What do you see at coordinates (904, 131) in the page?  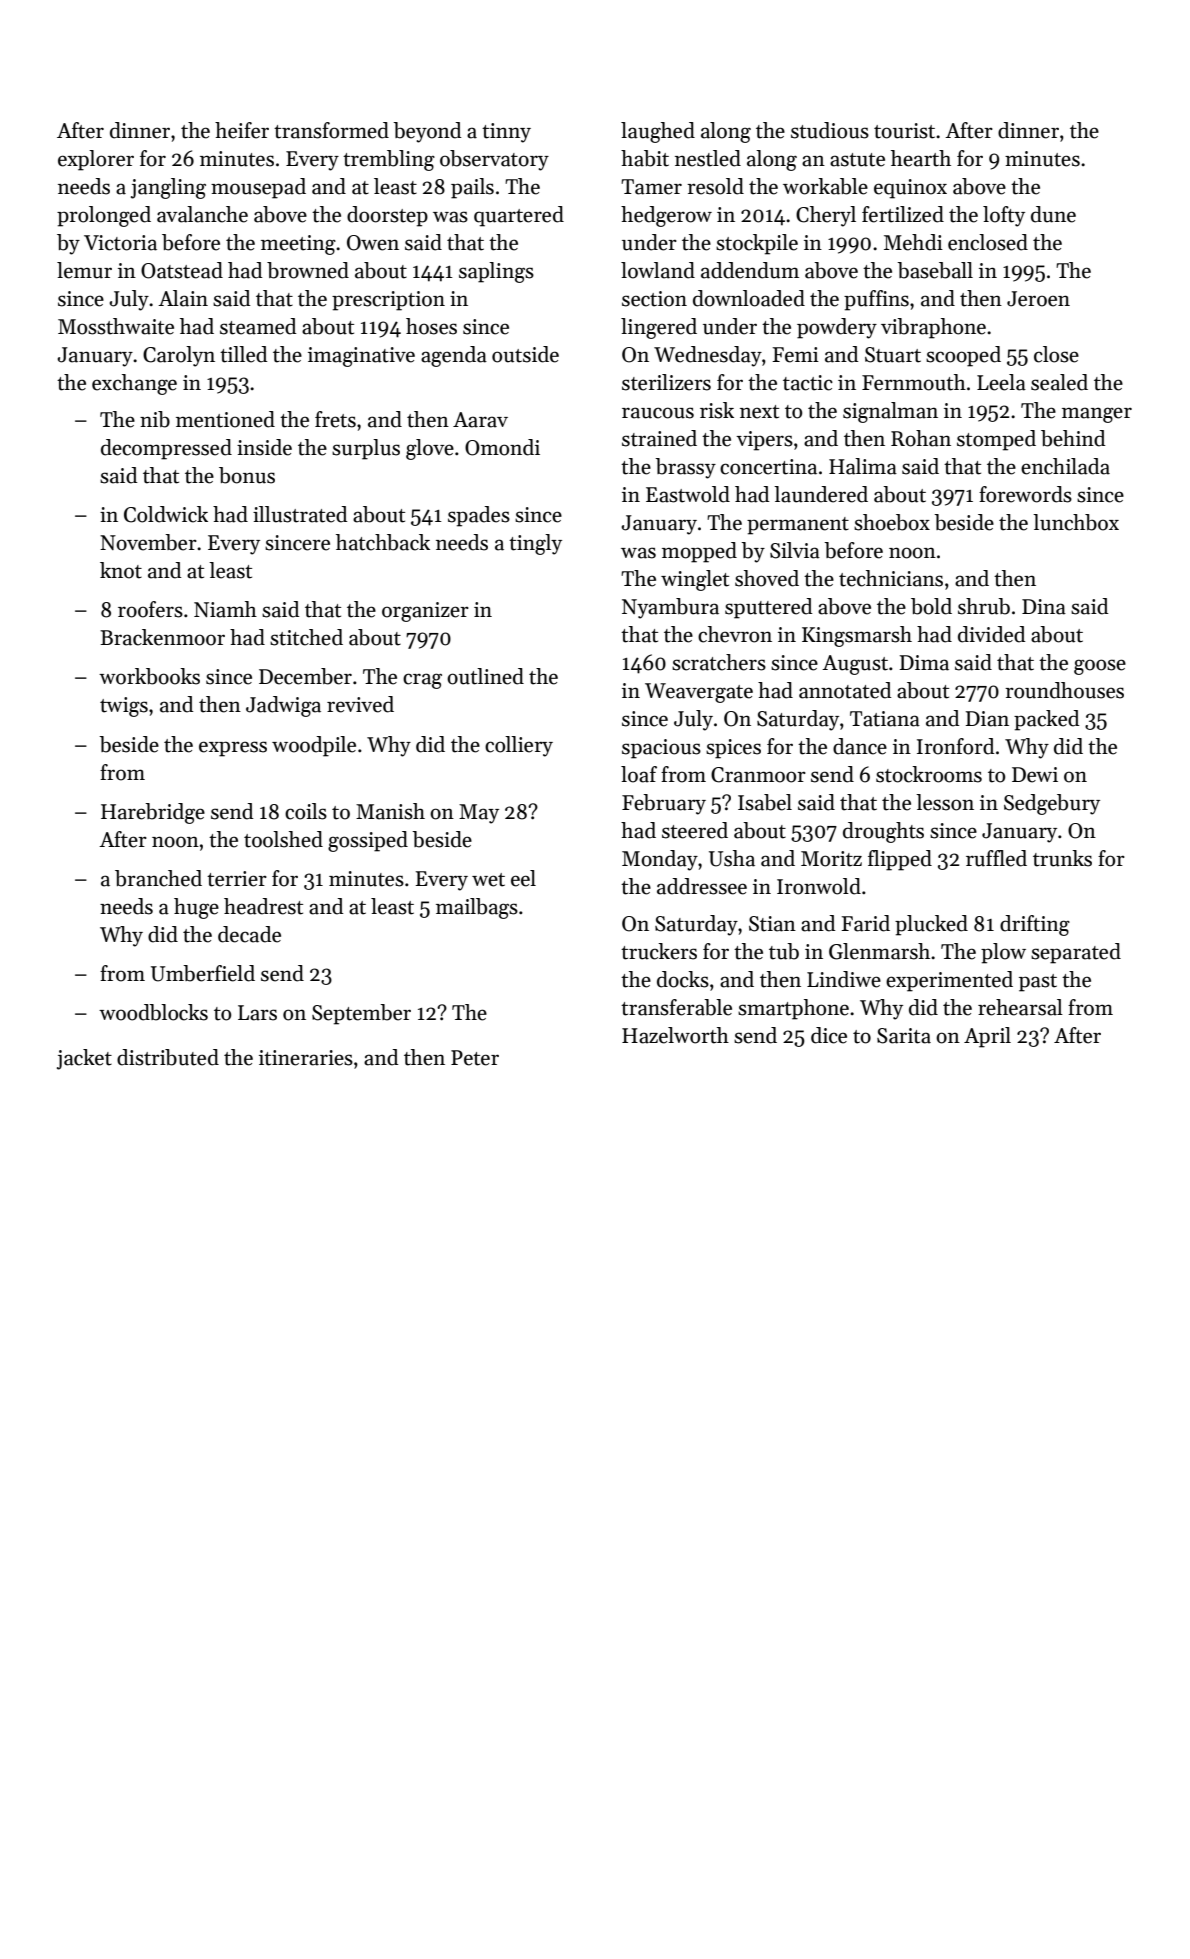 I see `tourist` at bounding box center [904, 131].
